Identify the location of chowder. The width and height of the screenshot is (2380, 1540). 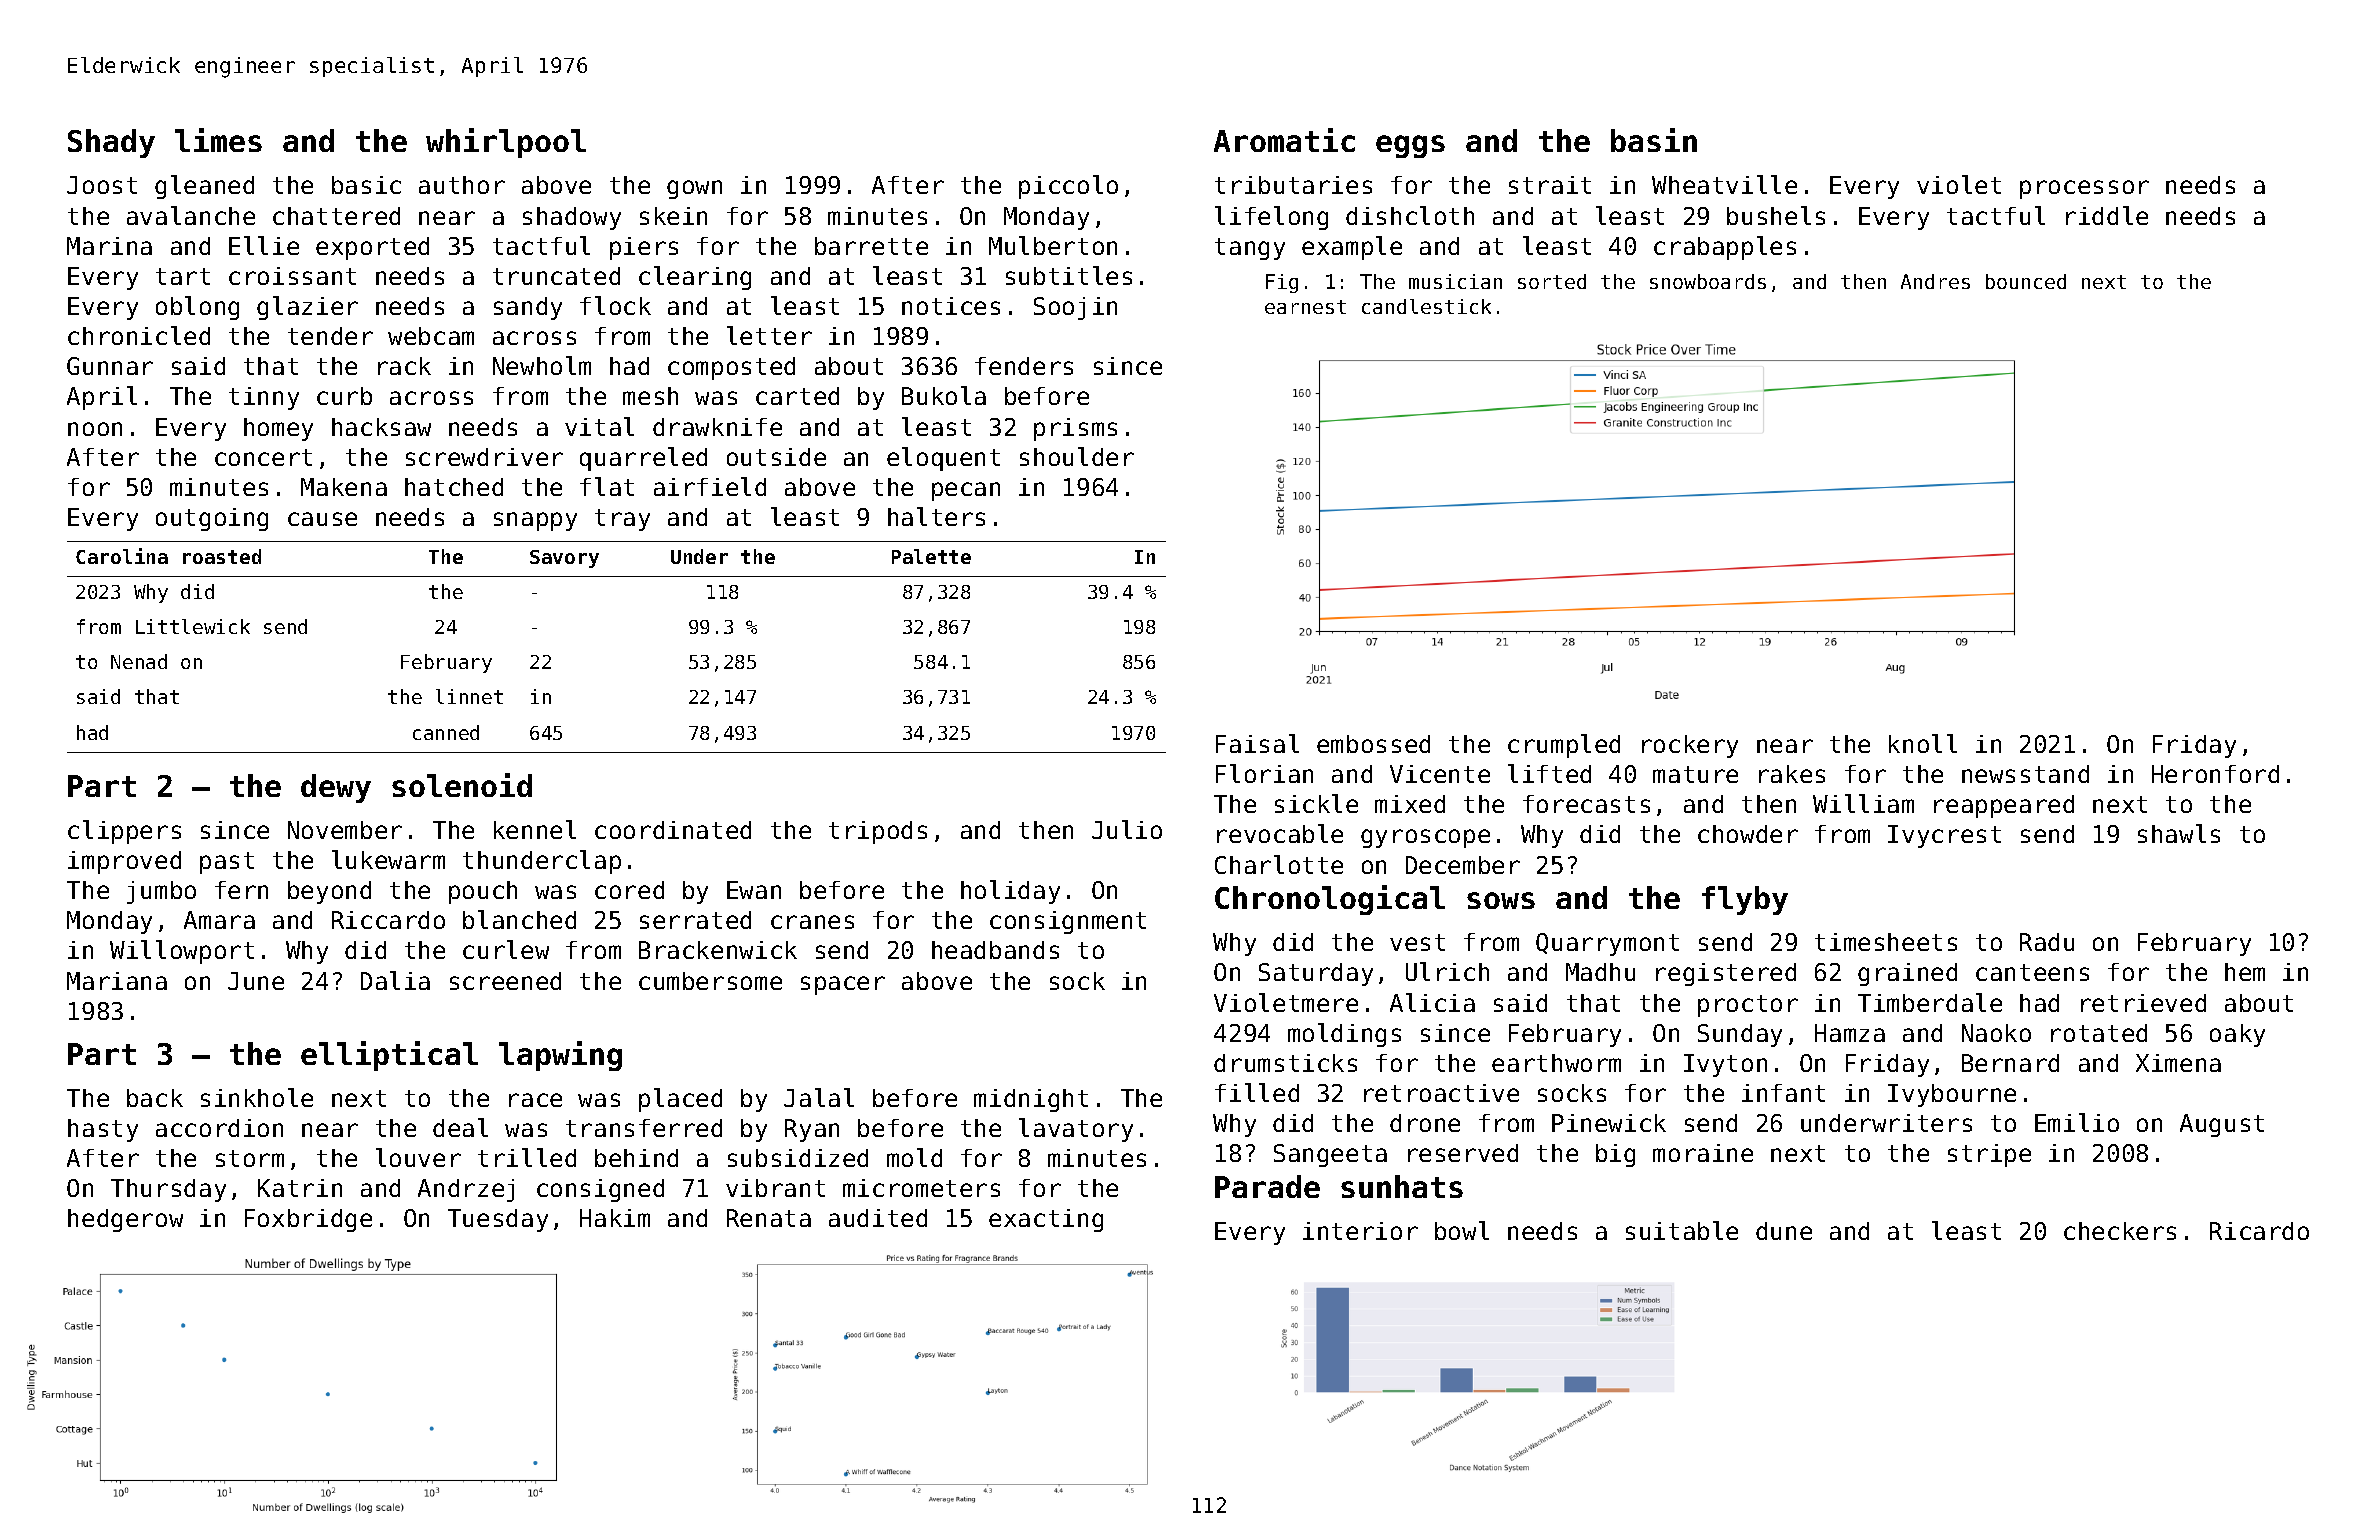
(1748, 834).
